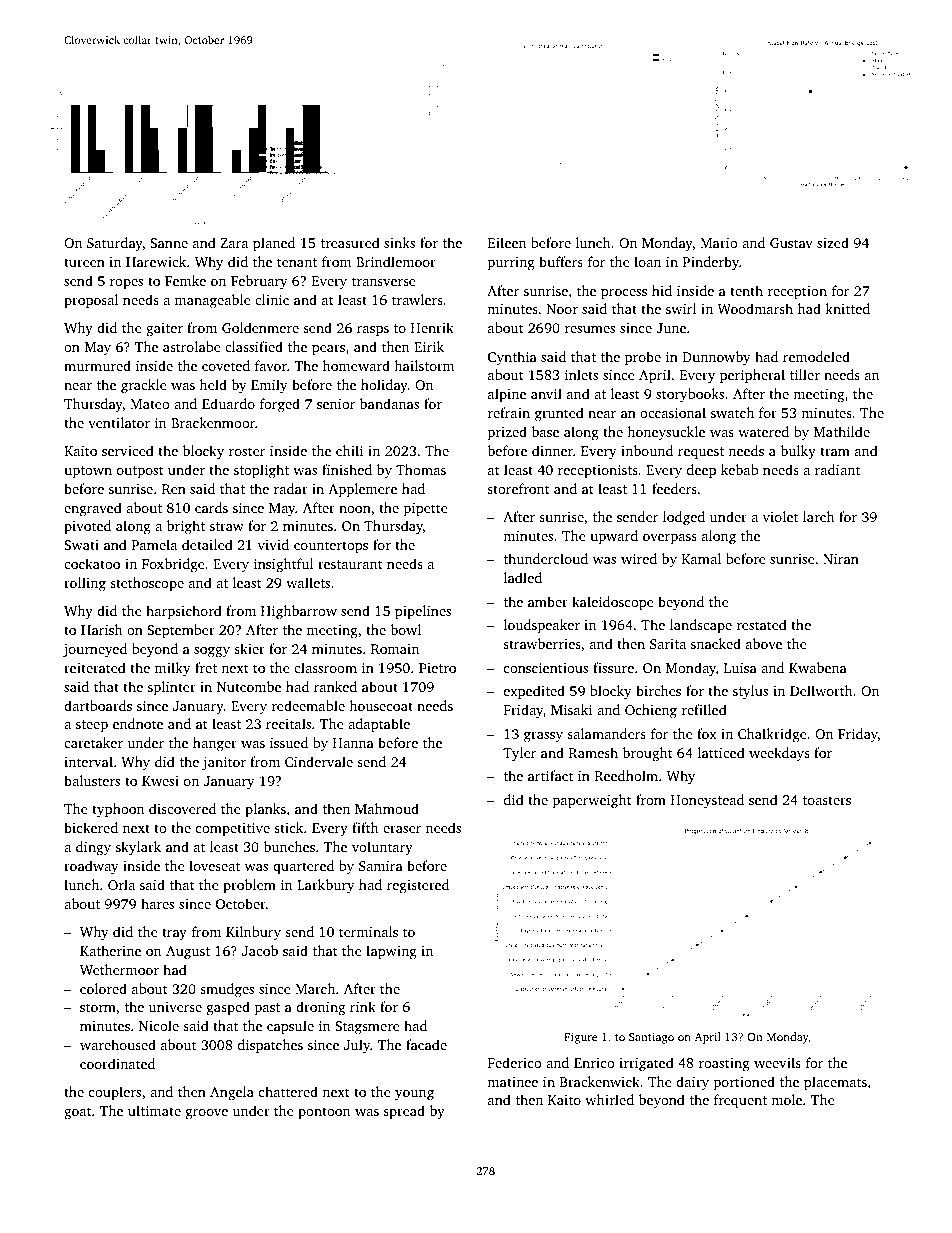 The height and width of the screenshot is (1233, 952). Describe the element at coordinates (102, 629) in the screenshot. I see `Harish` at that location.
